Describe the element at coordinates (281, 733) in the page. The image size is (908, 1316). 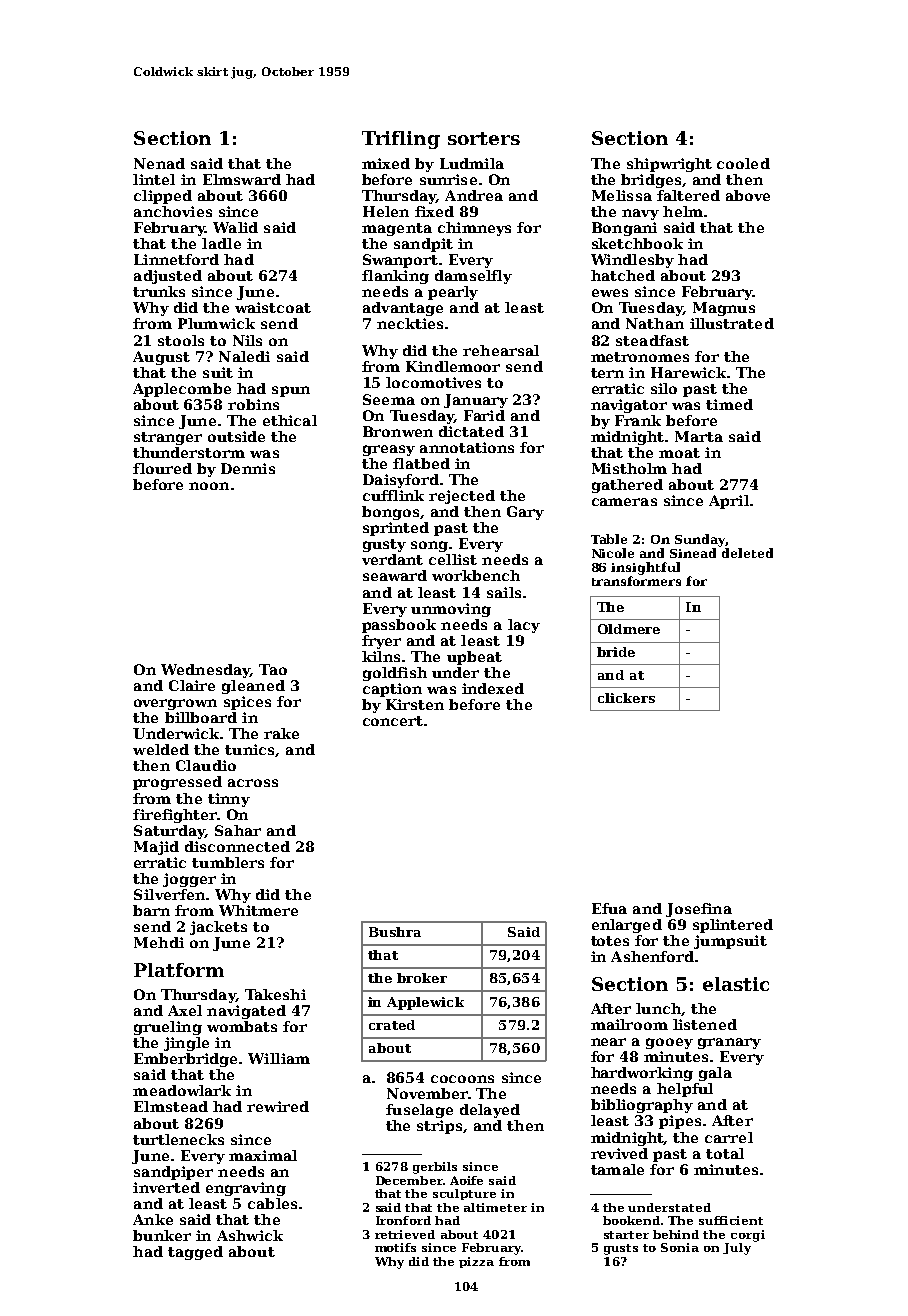
I see `rake` at that location.
